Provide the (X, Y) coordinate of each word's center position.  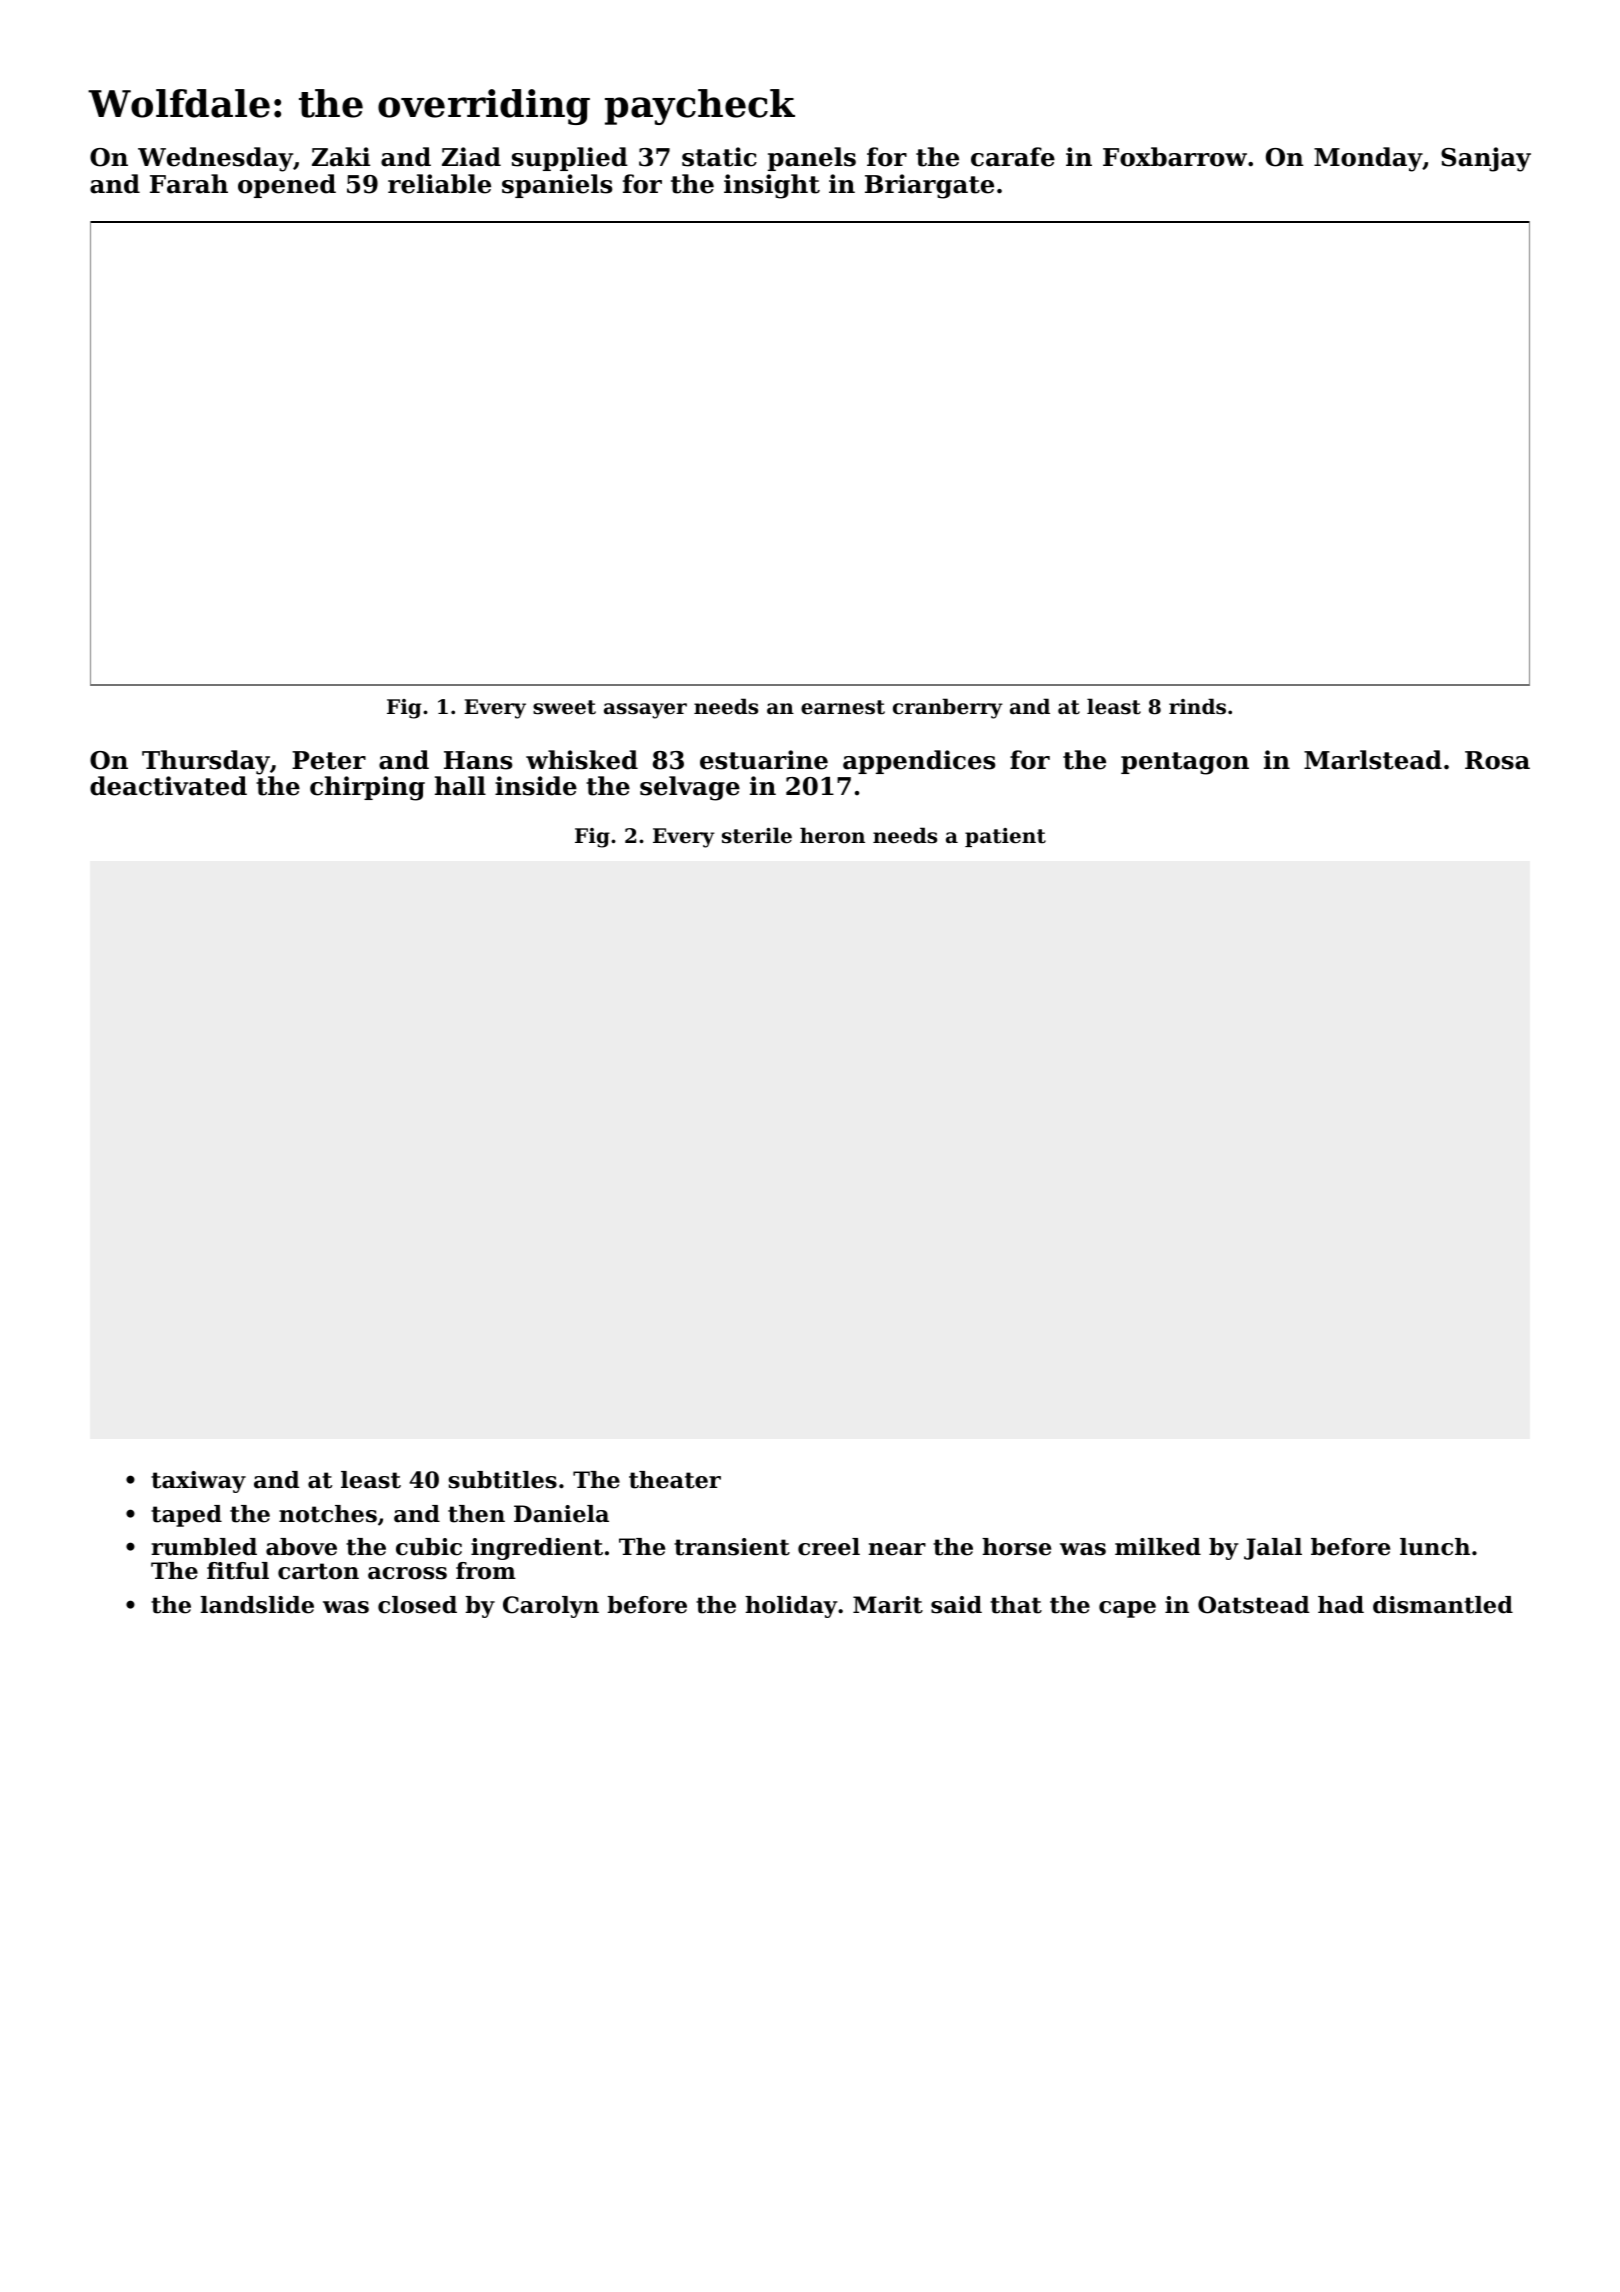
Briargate (929, 186)
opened (287, 186)
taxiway (198, 1482)
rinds (1197, 706)
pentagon (1185, 763)
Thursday (206, 762)
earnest (843, 707)
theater (675, 1480)
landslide (257, 1605)
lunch (1435, 1547)
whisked (582, 760)
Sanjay (1486, 159)
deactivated (168, 786)
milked (1158, 1547)
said (956, 1605)
